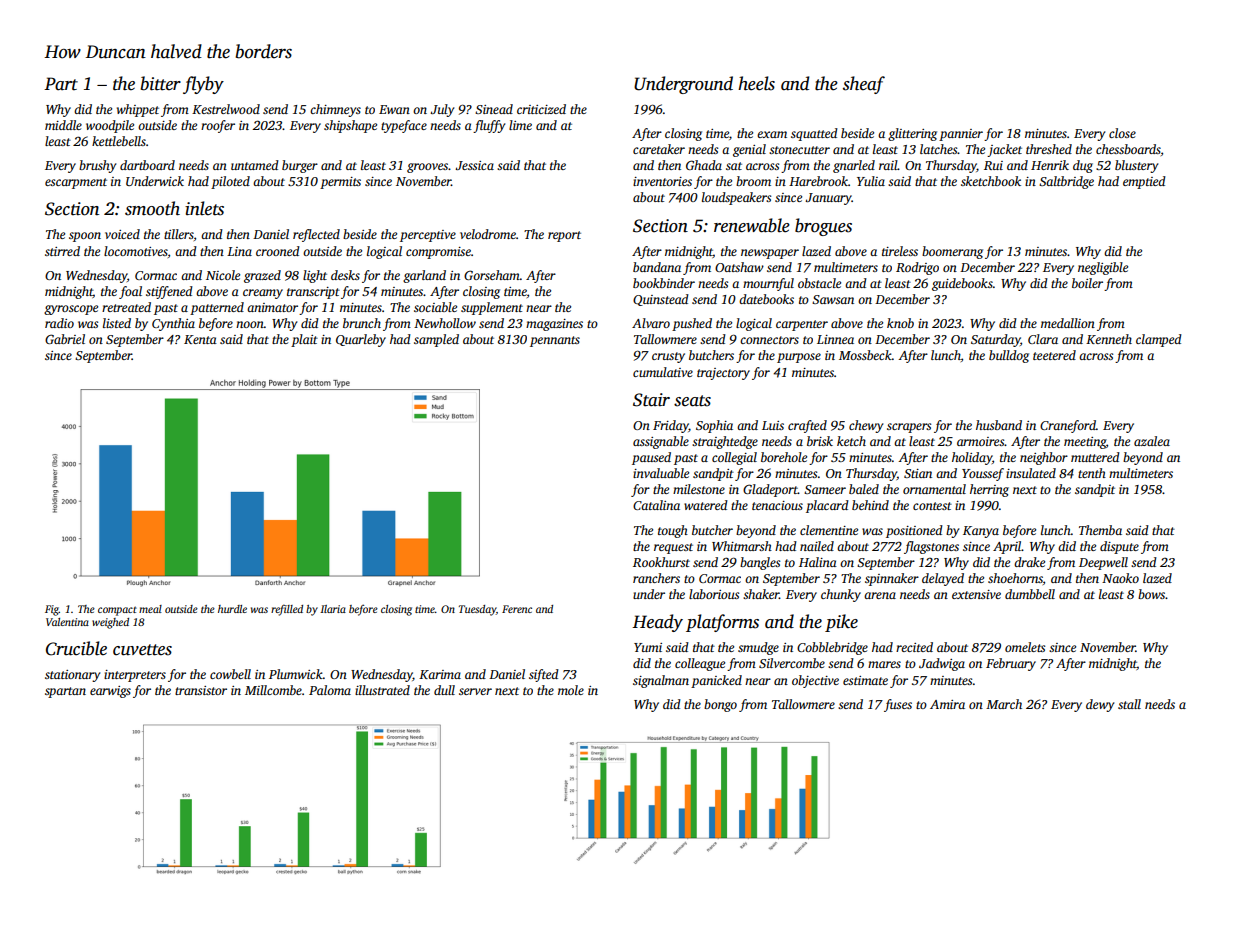 Image resolution: width=1233 pixels, height=952 pixels. I want to click on Plumwick, so click(296, 674).
